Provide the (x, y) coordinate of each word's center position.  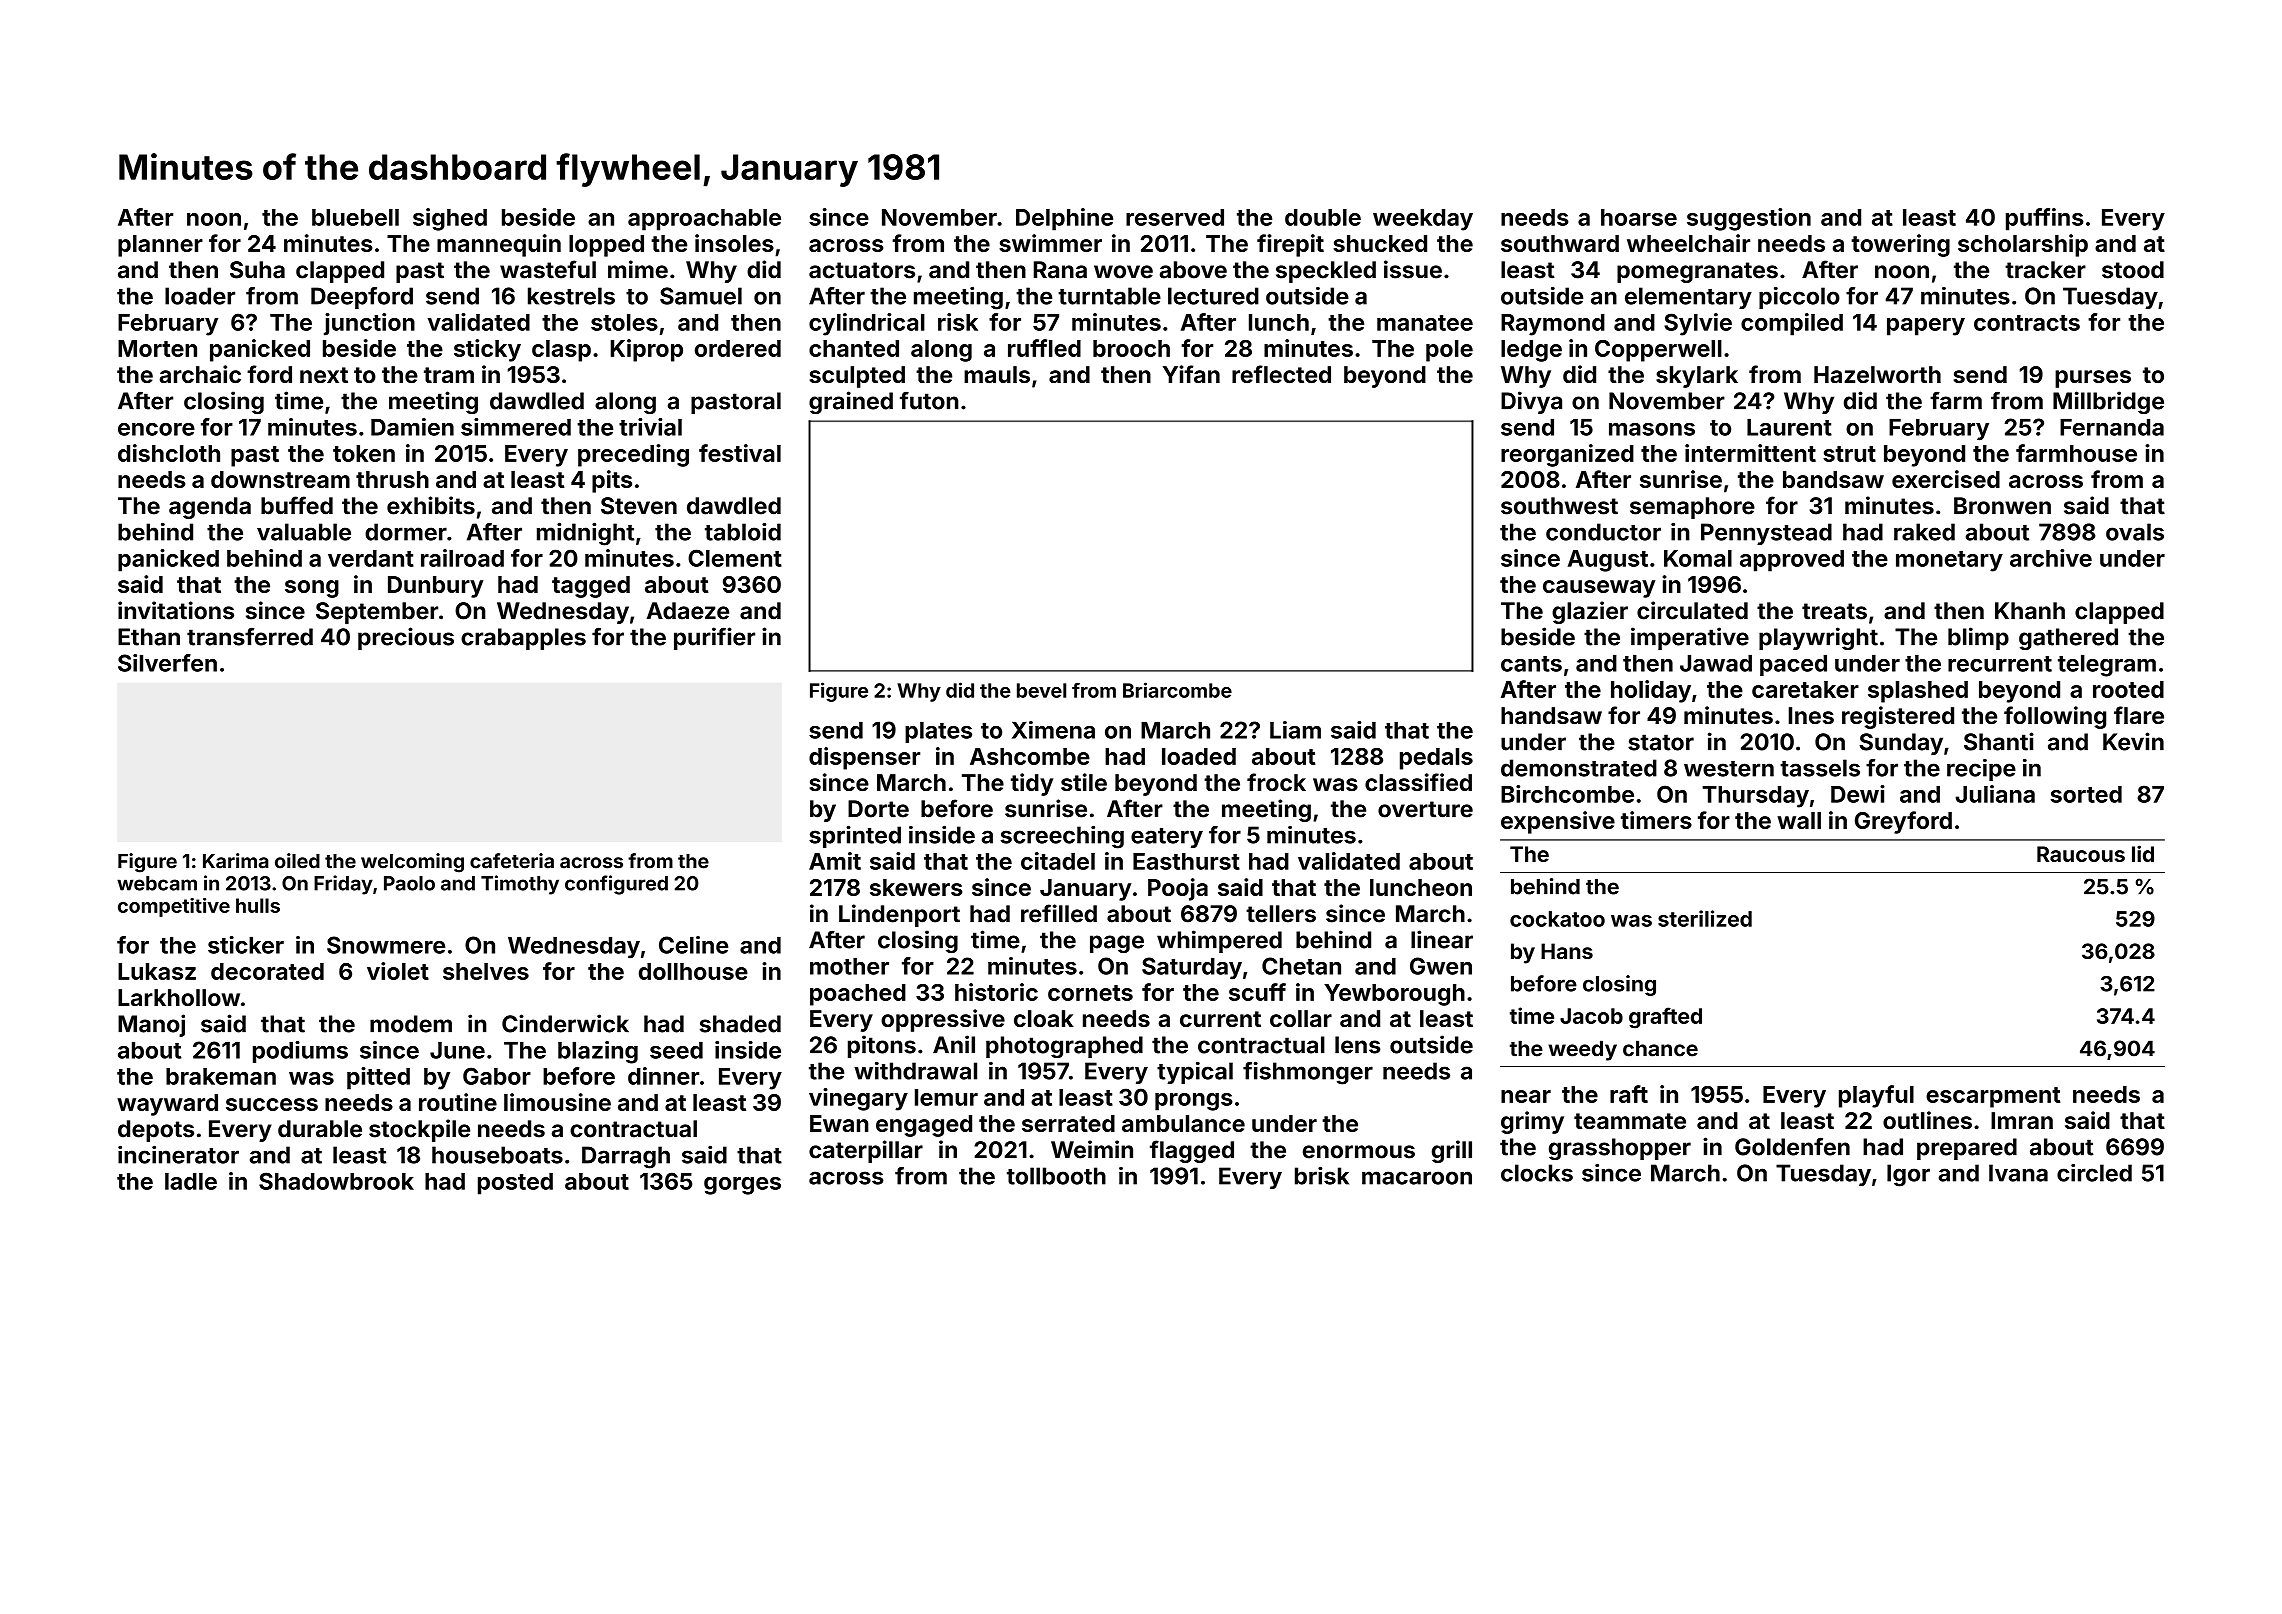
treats (1834, 611)
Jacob (1591, 1016)
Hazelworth (1877, 374)
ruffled (1044, 348)
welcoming (412, 863)
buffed (297, 505)
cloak (1044, 1018)
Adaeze (688, 611)
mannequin (499, 245)
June (457, 1050)
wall (1799, 820)
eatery (1167, 838)
